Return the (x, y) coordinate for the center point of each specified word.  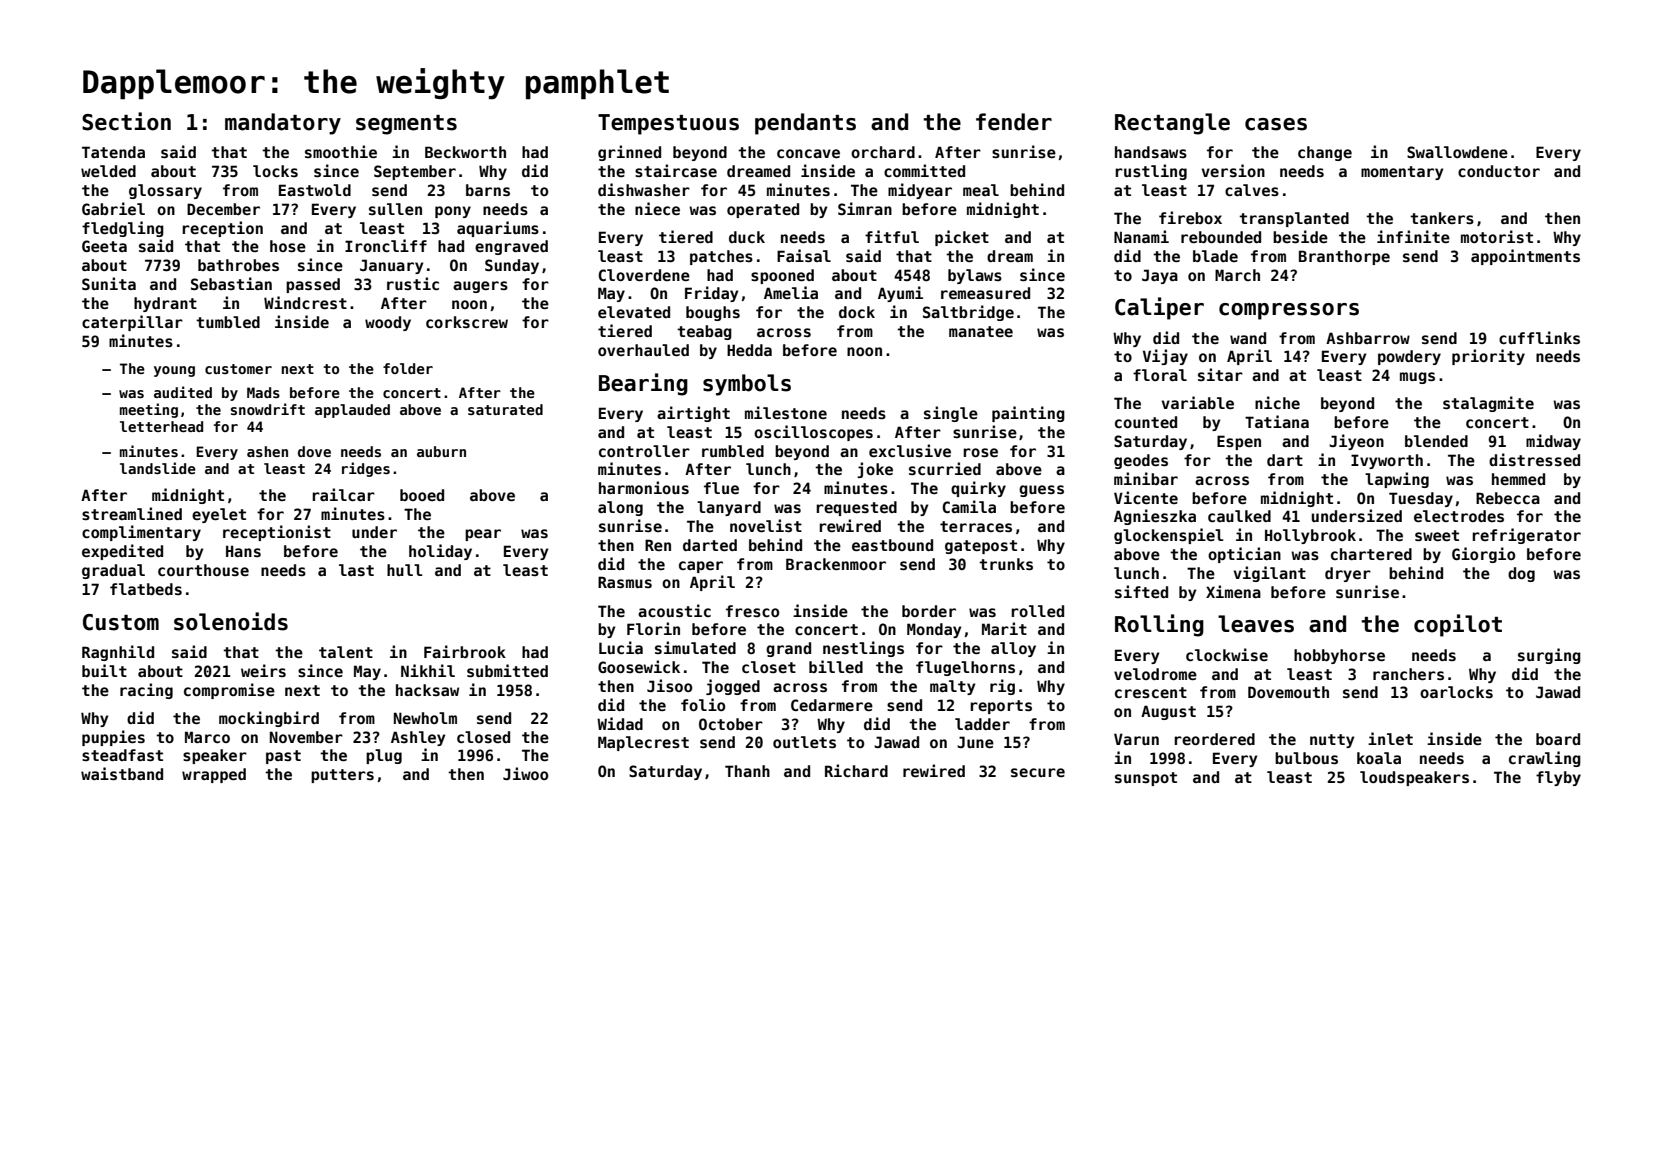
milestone (786, 412)
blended (1436, 441)
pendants (805, 124)
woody (388, 323)
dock (857, 312)
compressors (1289, 311)
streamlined (132, 513)
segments (406, 125)
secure (1038, 772)
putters (342, 776)
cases (1276, 124)
